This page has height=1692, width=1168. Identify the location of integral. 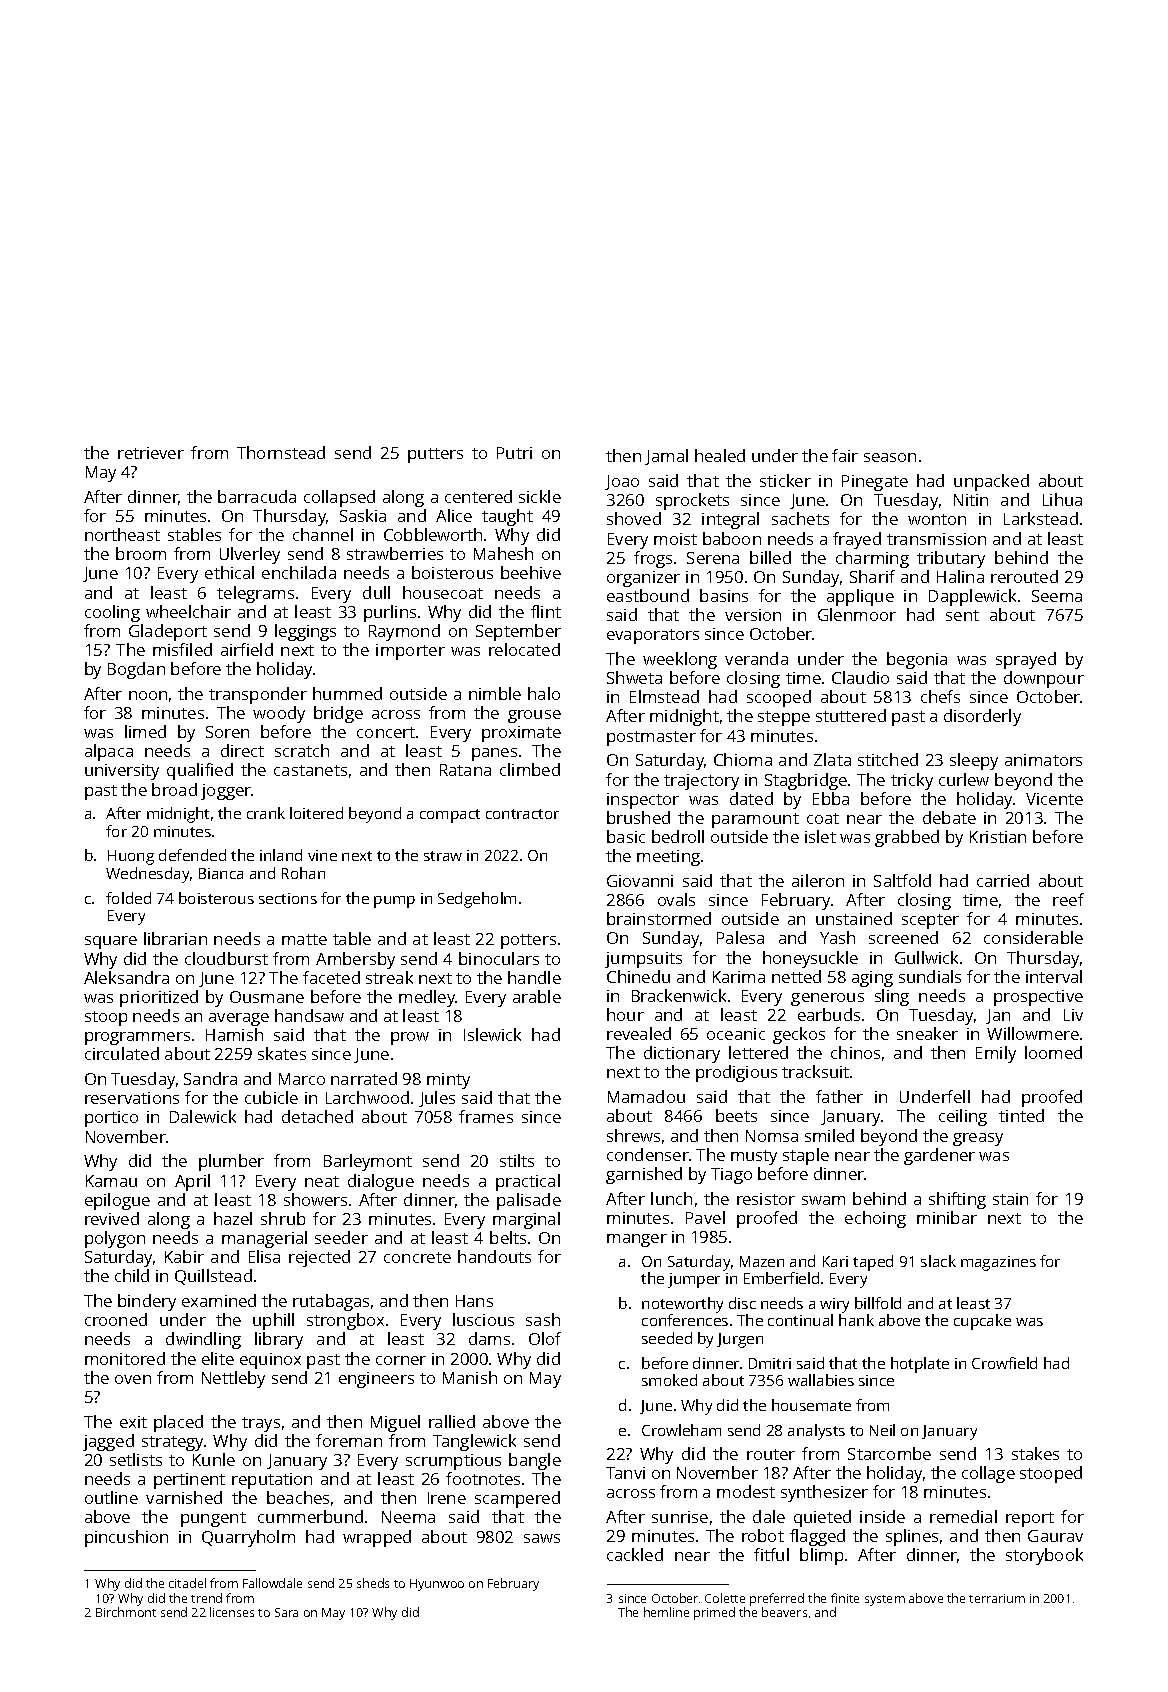
(730, 520).
